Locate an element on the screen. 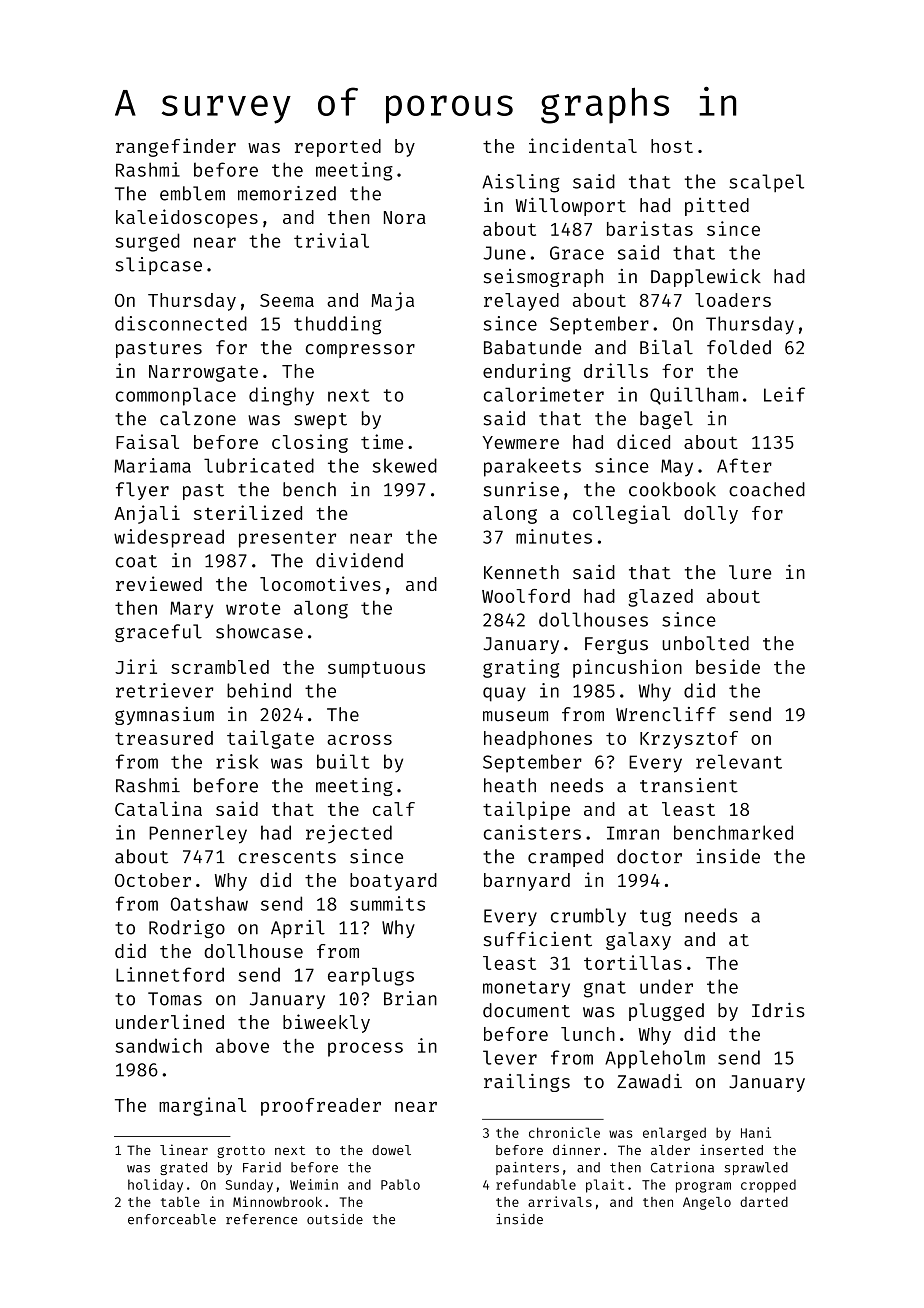 The height and width of the screenshot is (1308, 924). canisters is located at coordinates (532, 832).
